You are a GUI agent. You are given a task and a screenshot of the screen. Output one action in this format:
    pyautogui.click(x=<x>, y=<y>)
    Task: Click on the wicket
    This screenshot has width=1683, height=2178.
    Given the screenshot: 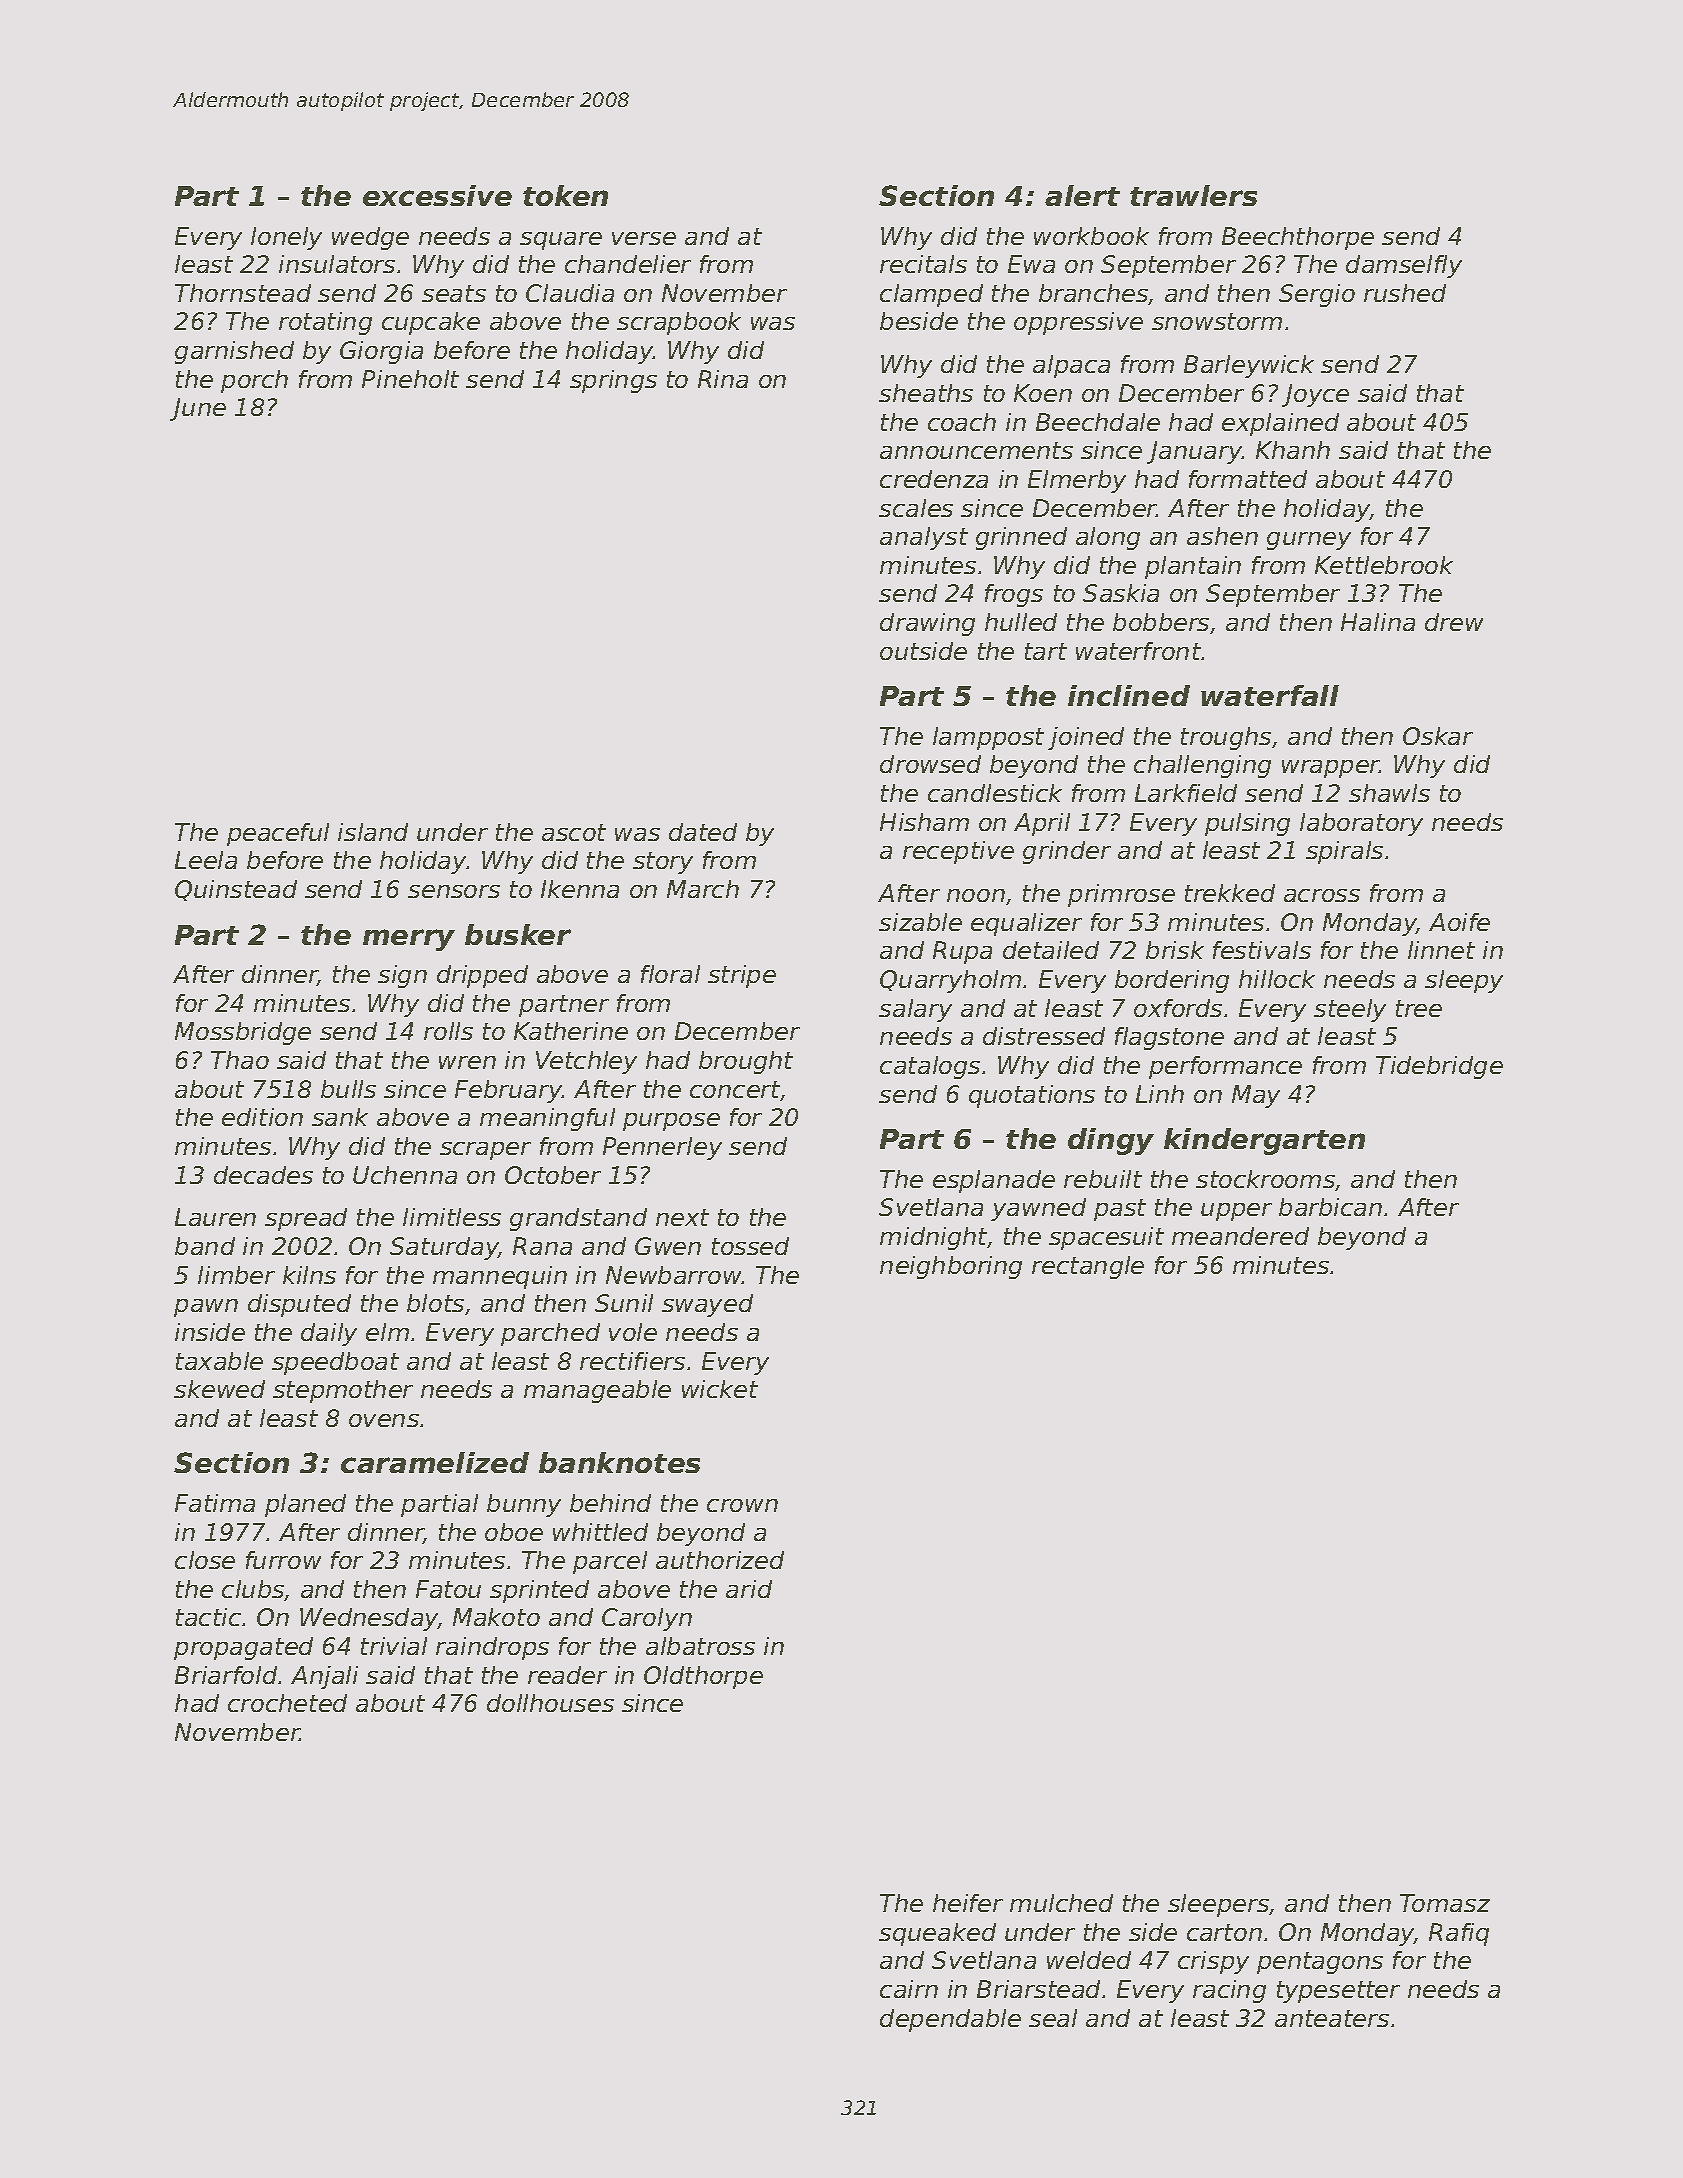 What is the action you would take?
    pyautogui.click(x=720, y=1389)
